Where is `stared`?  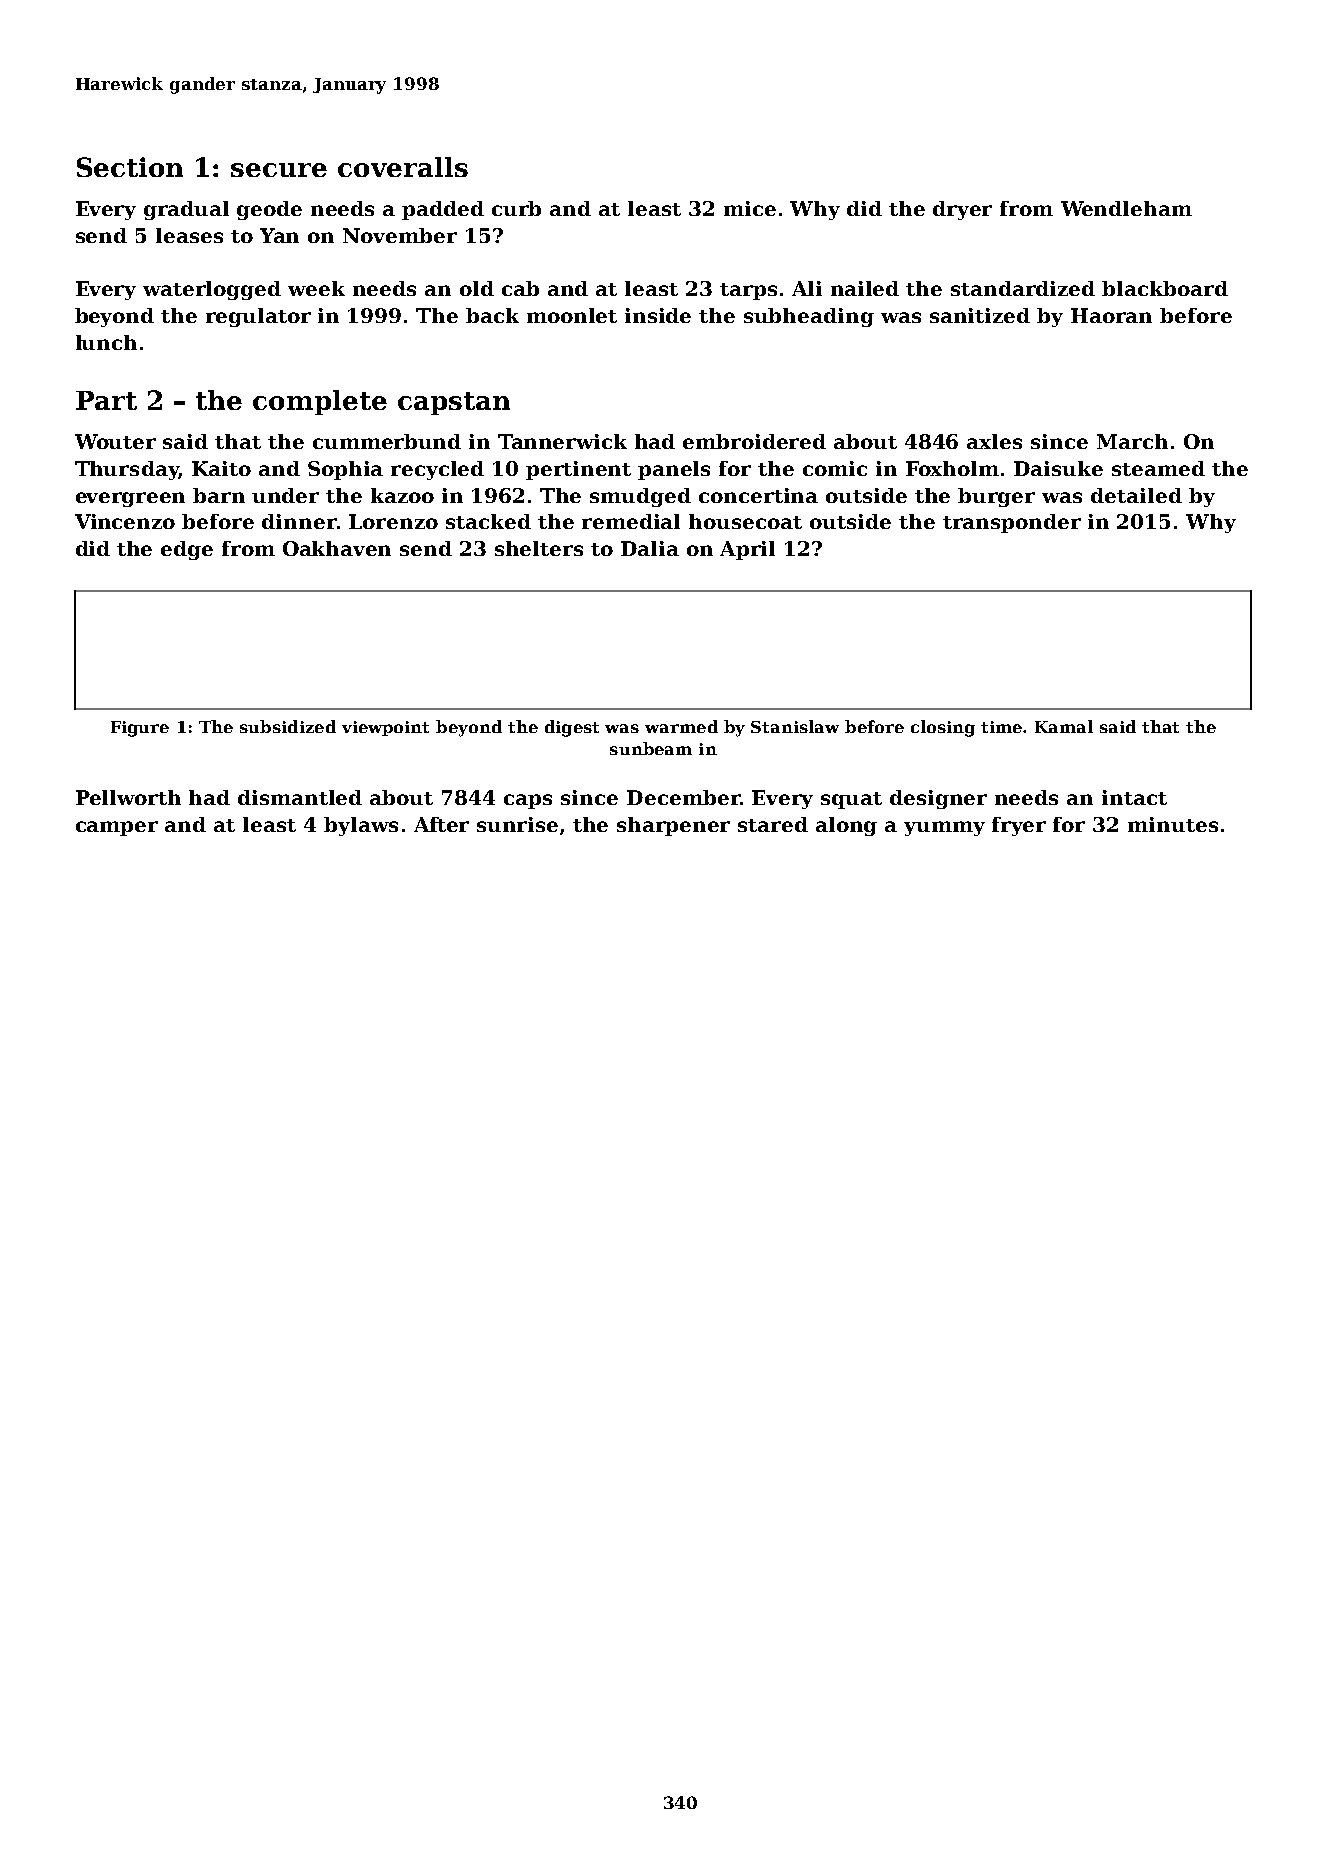 stared is located at coordinates (773, 824).
